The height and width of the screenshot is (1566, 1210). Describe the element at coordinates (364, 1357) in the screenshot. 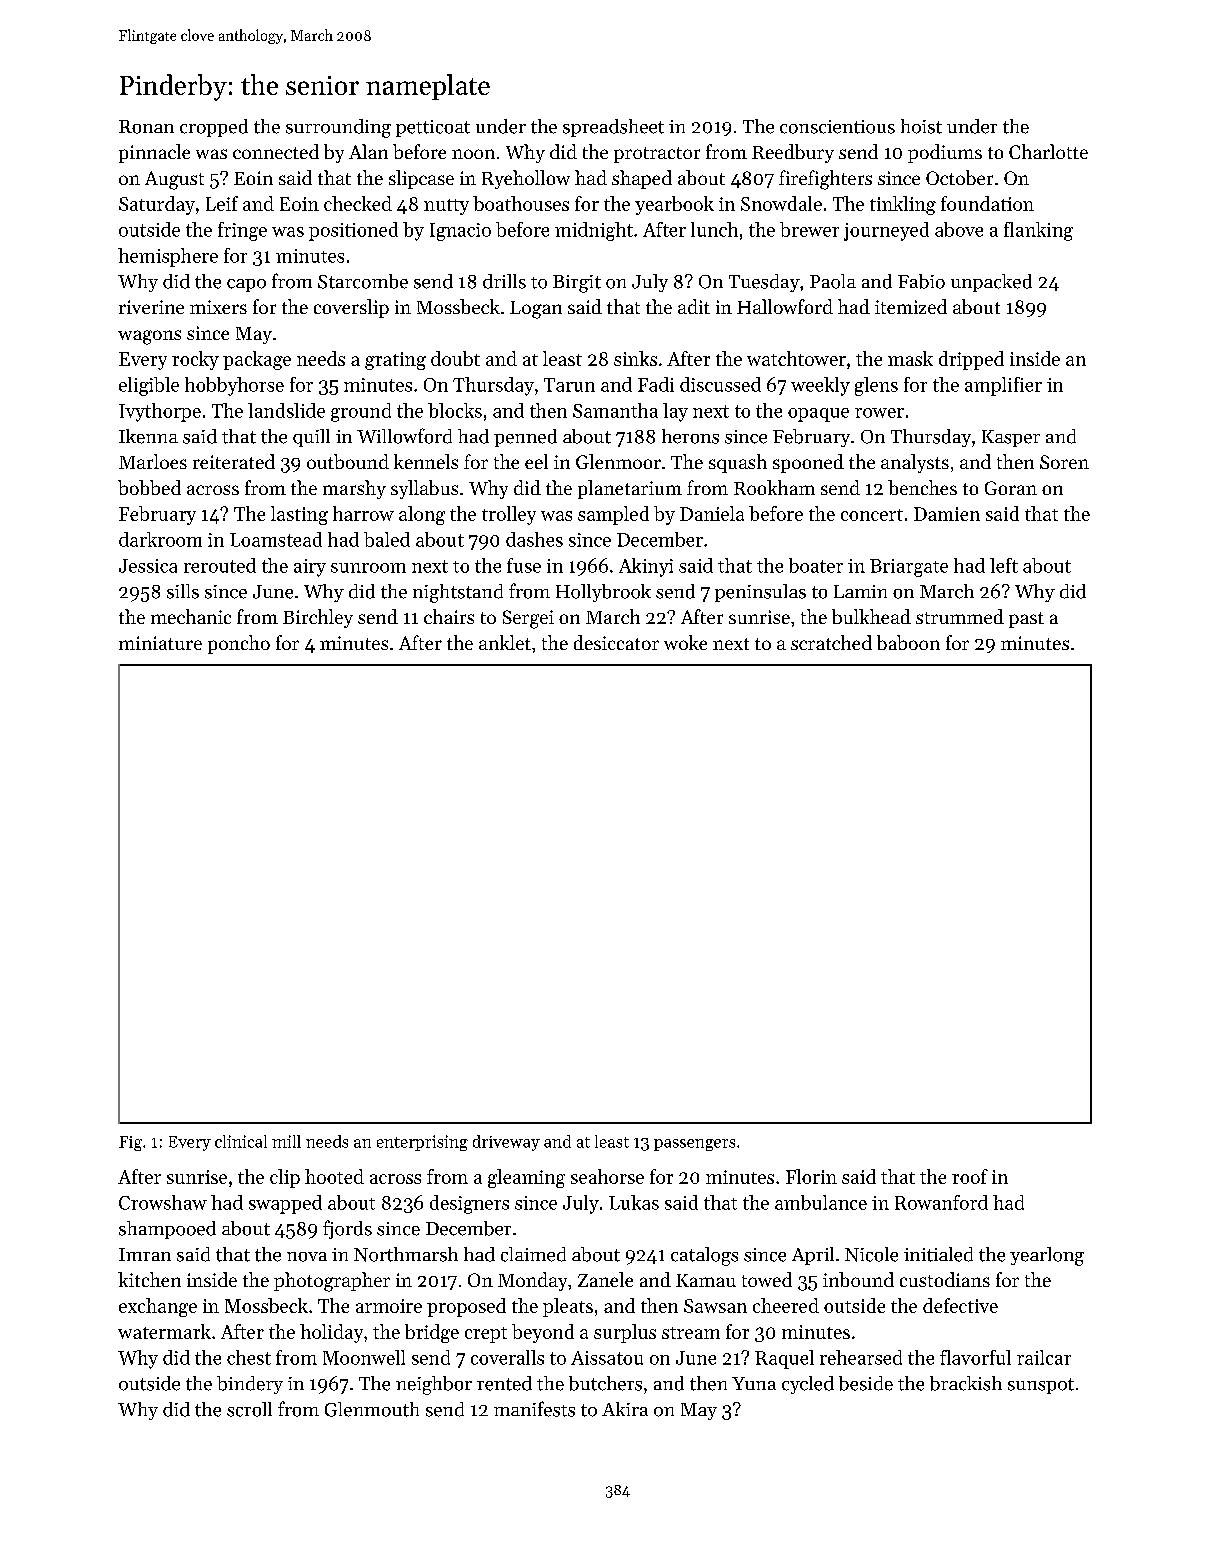

I see `Moonwell` at that location.
